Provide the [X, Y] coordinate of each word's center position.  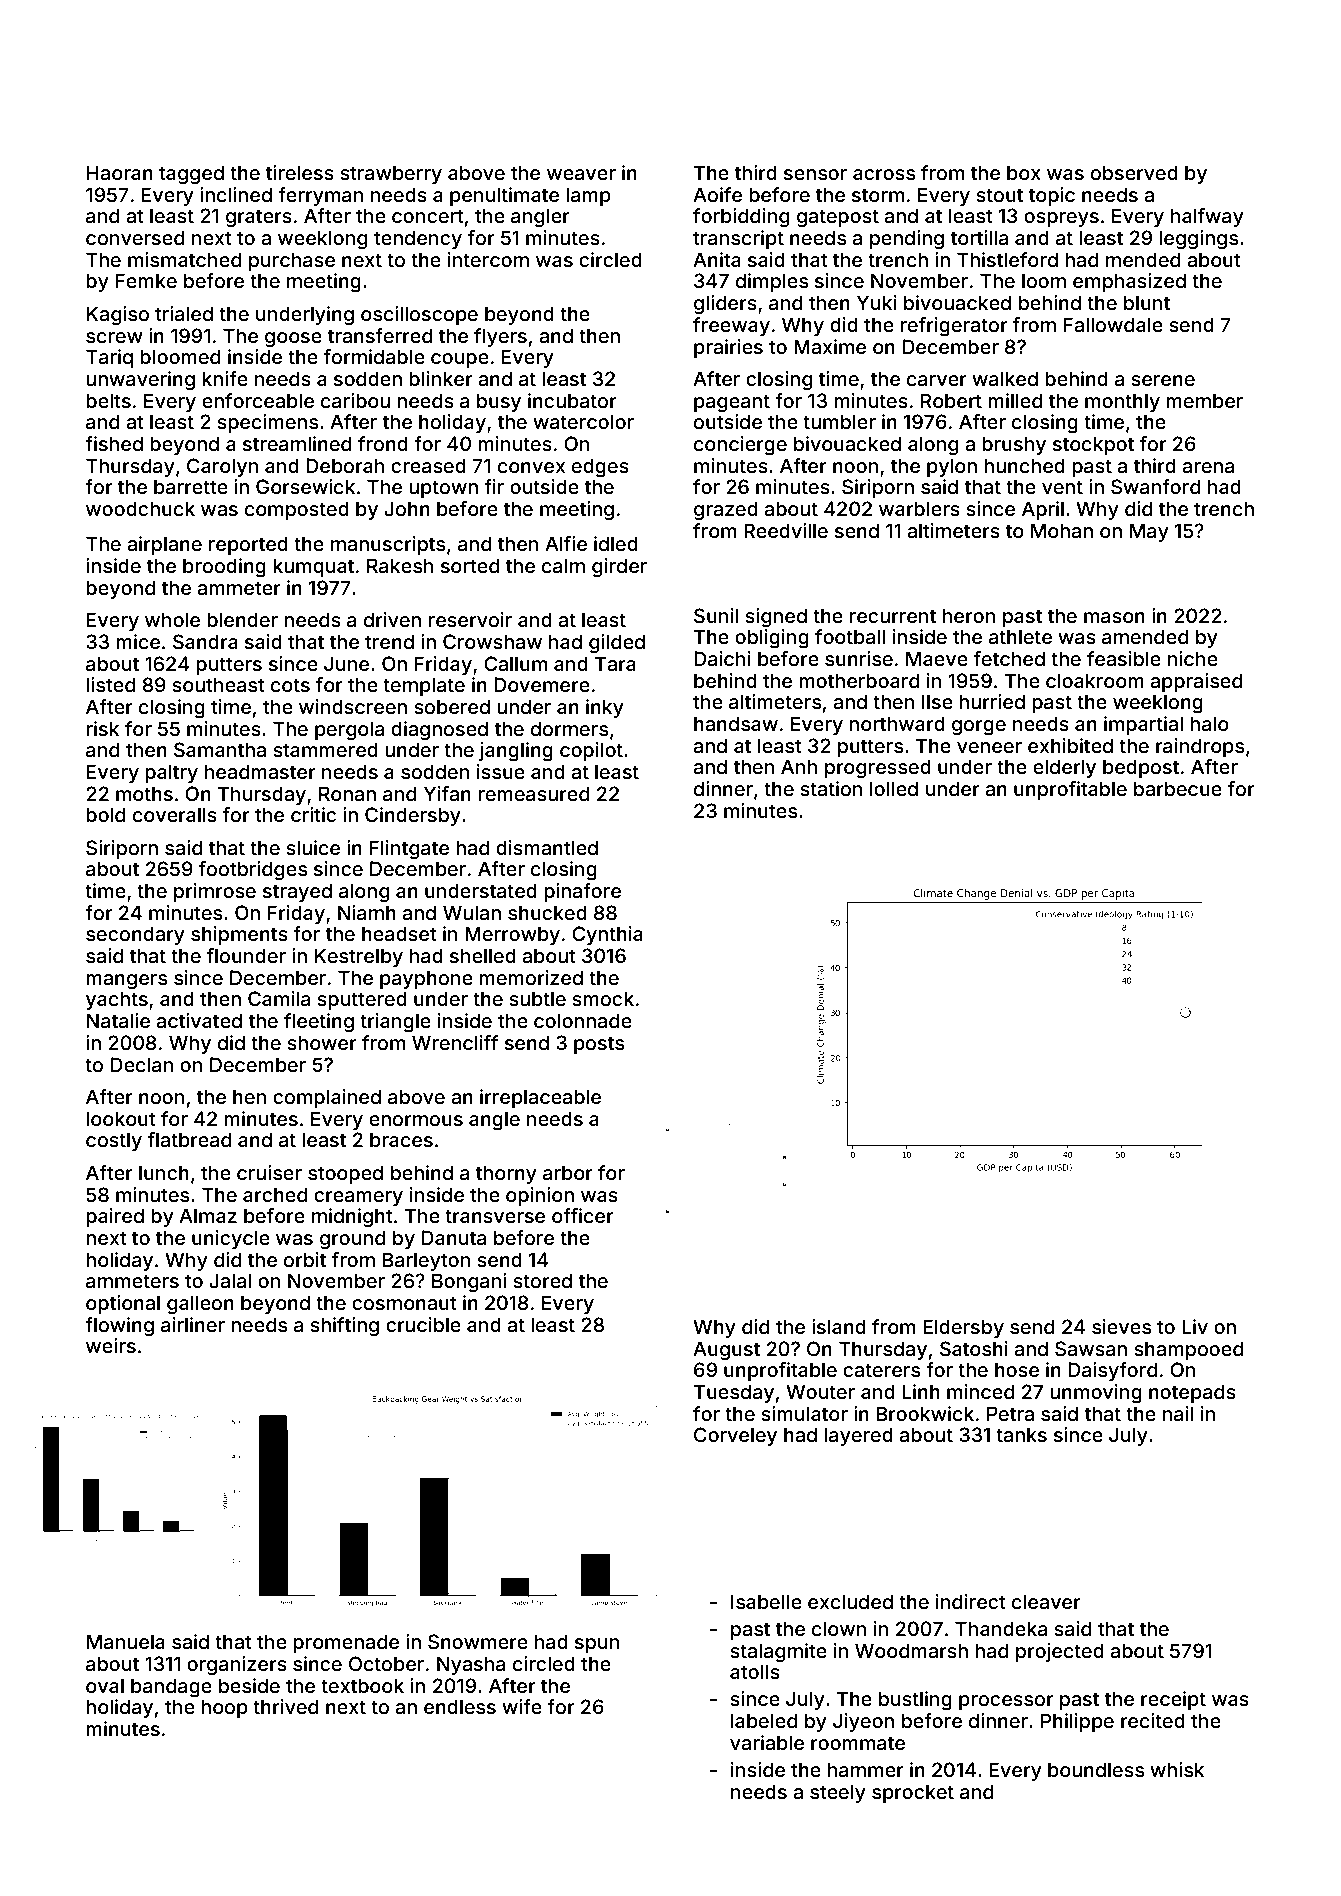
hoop [224, 1708]
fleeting [319, 1022]
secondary [135, 935]
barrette [191, 486]
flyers [500, 337]
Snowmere [478, 1641]
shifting [344, 1326]
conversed [135, 237]
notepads [1192, 1393]
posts [599, 1045]
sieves [1121, 1326]
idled [616, 543]
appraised [1196, 682]
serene [1163, 380]
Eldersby [963, 1328]
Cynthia [607, 935]
